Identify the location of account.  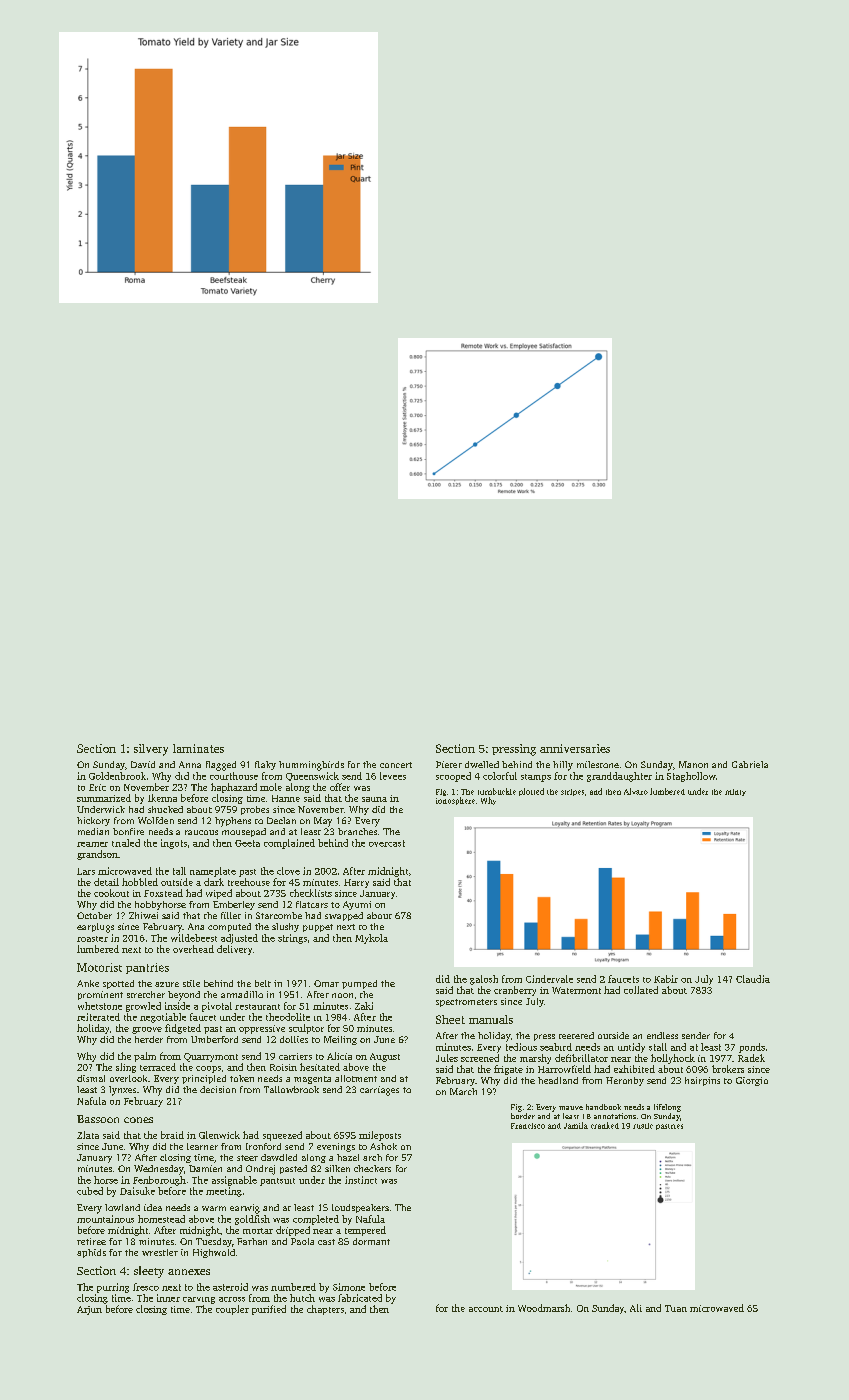
(486, 1309).
